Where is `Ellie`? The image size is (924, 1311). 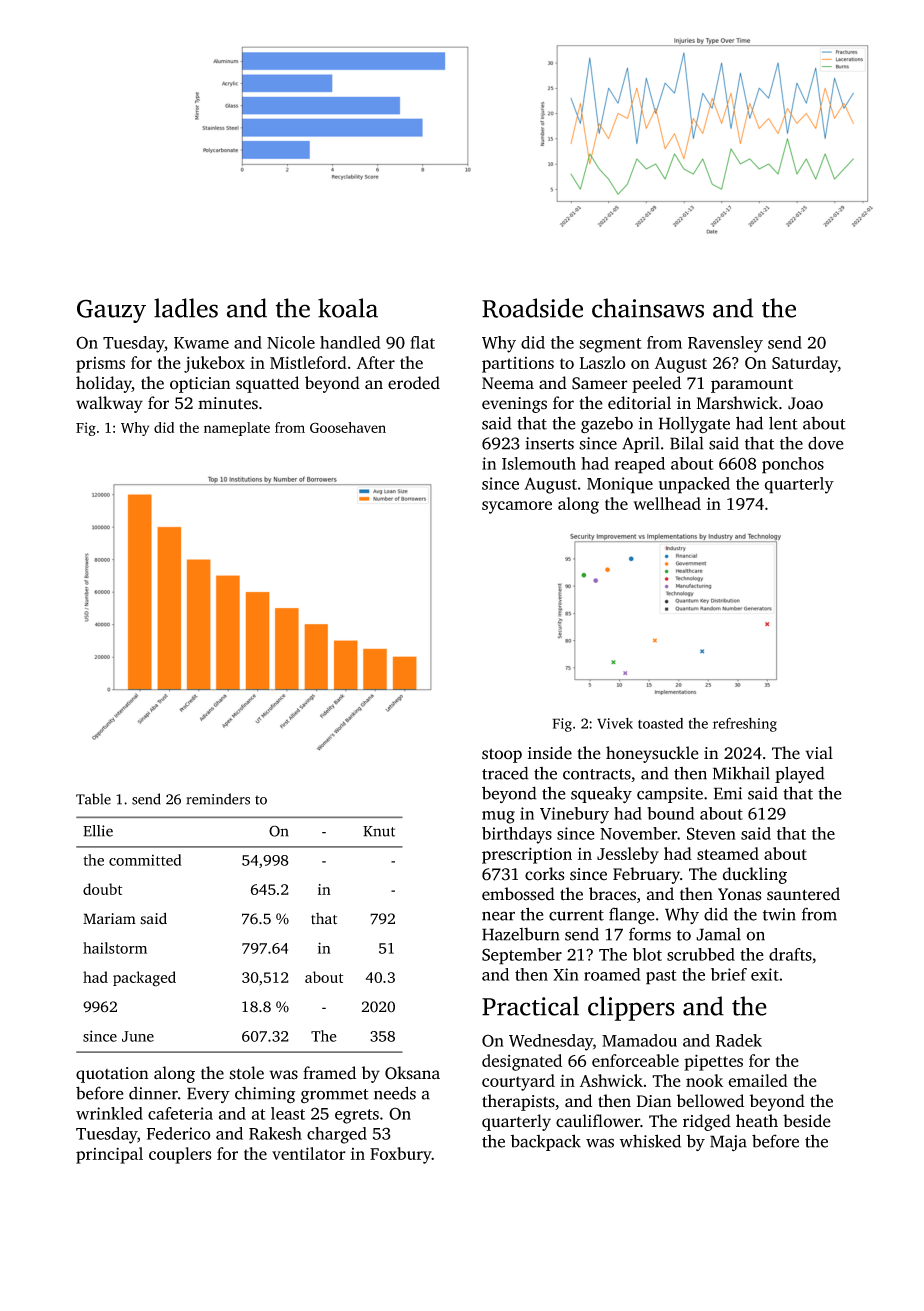
Ellie is located at coordinates (98, 831).
